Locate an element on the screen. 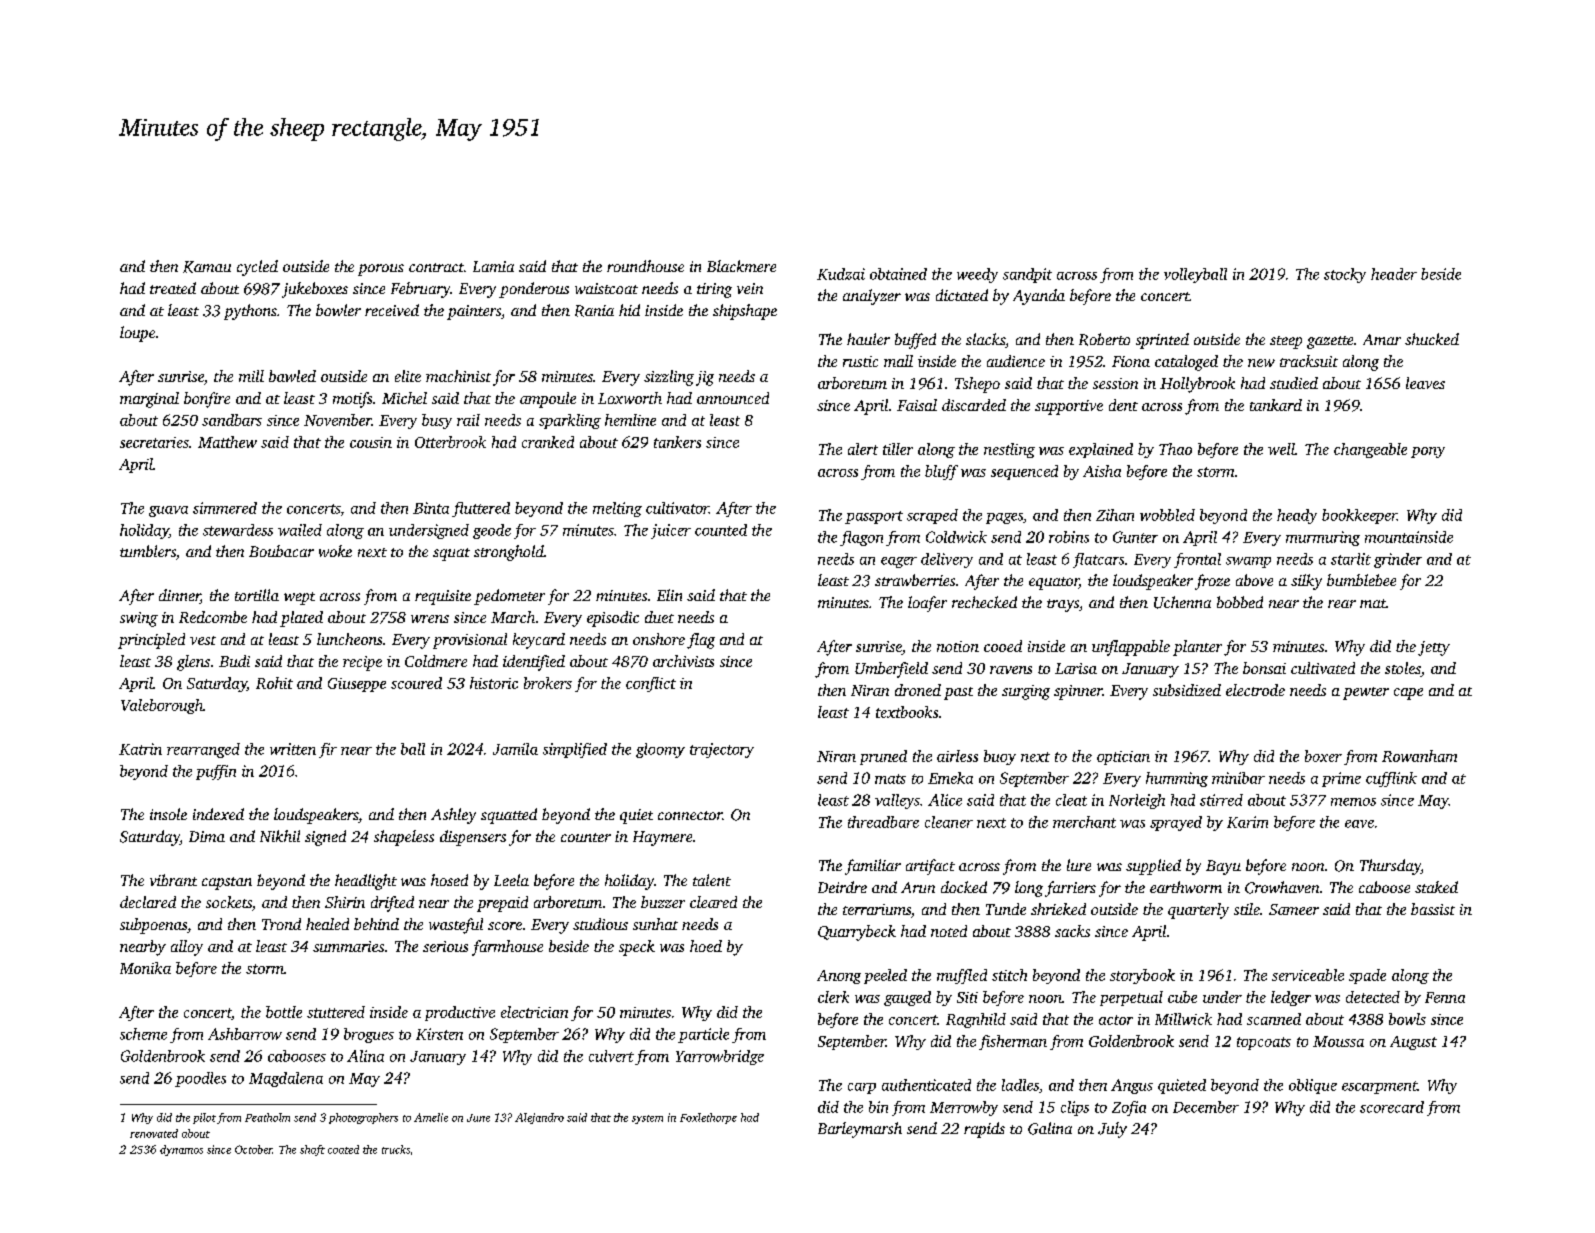  shipshape is located at coordinates (745, 312).
